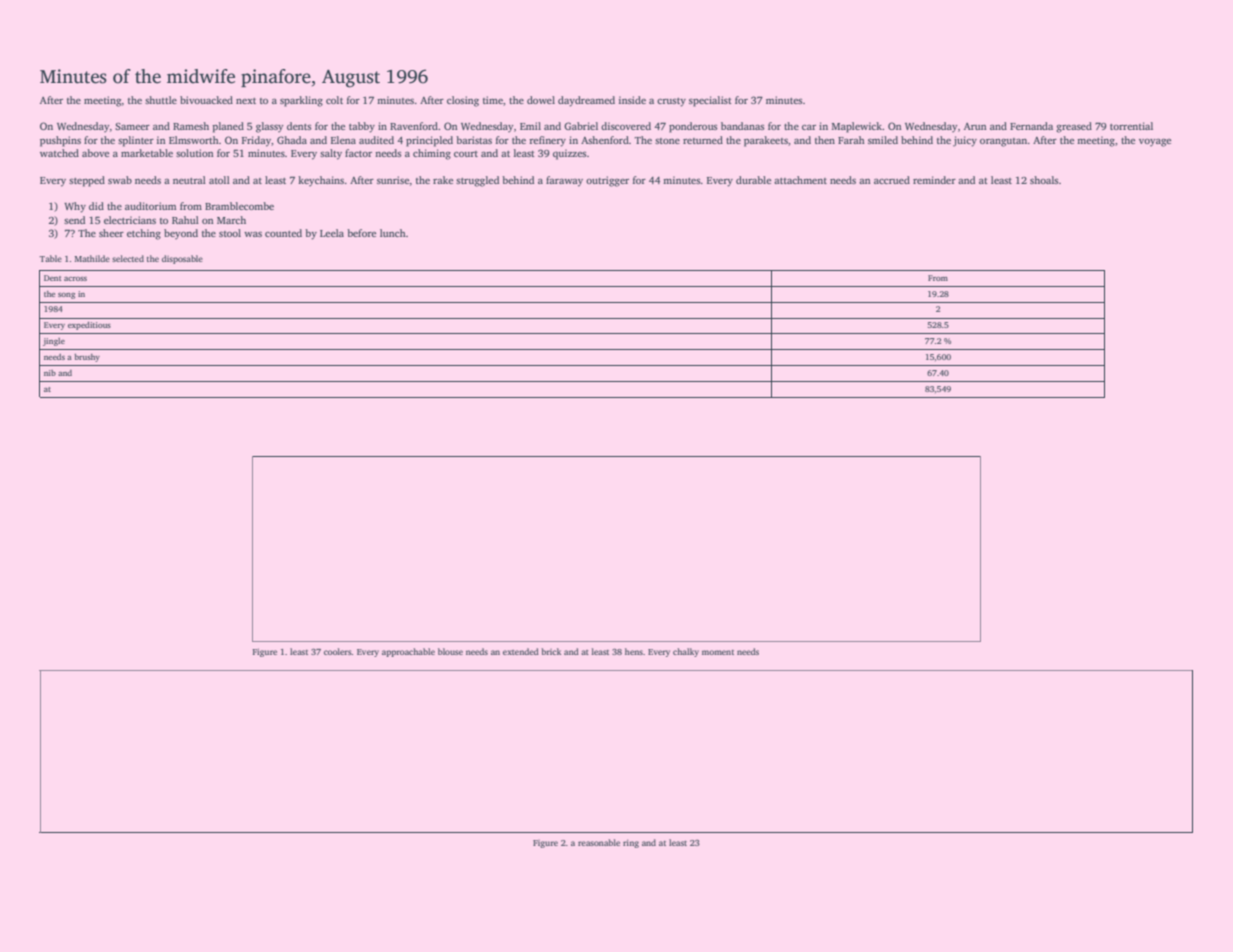 The height and width of the image is (952, 1233). I want to click on glassy, so click(270, 127).
